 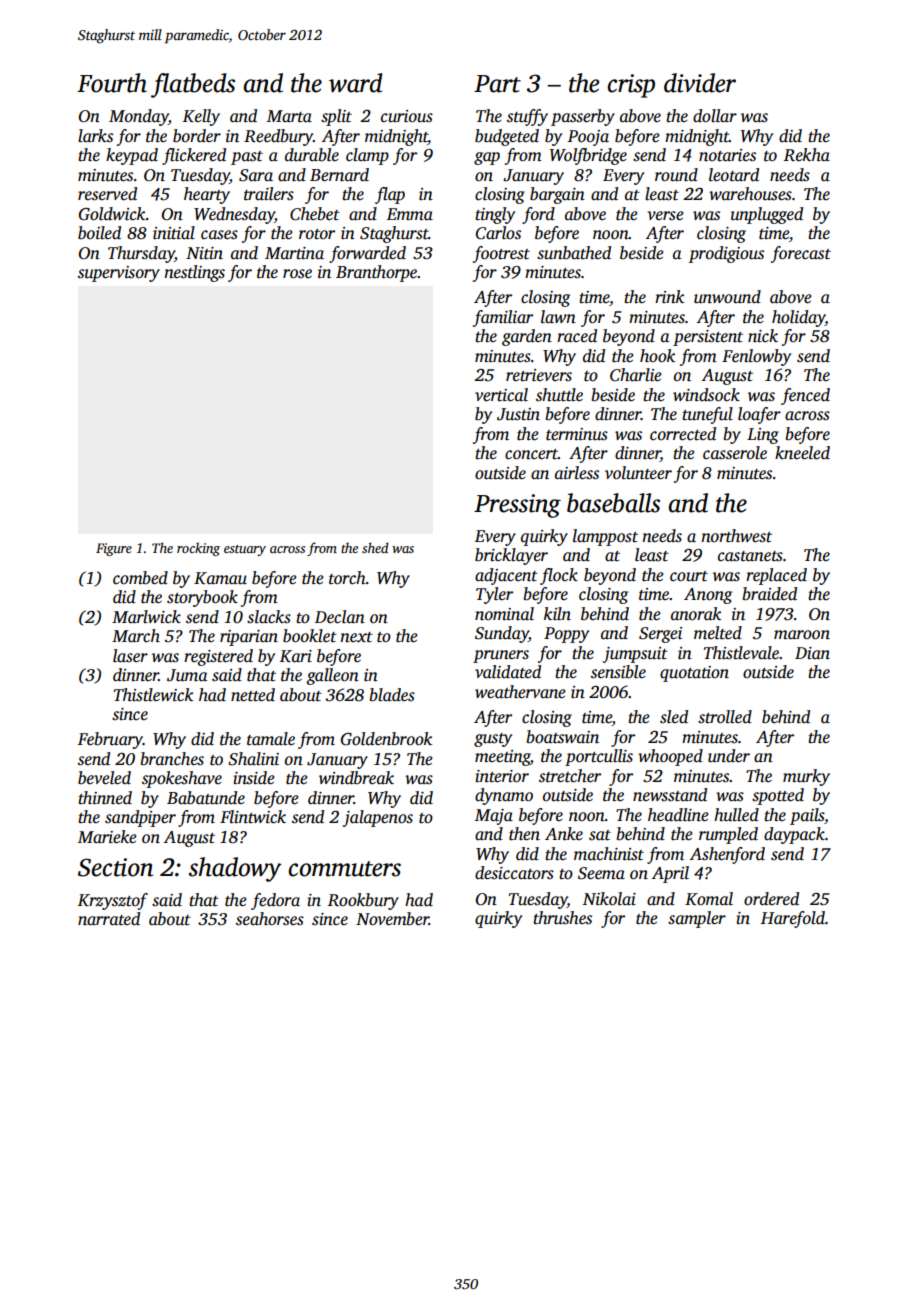 I want to click on divider, so click(x=700, y=83).
